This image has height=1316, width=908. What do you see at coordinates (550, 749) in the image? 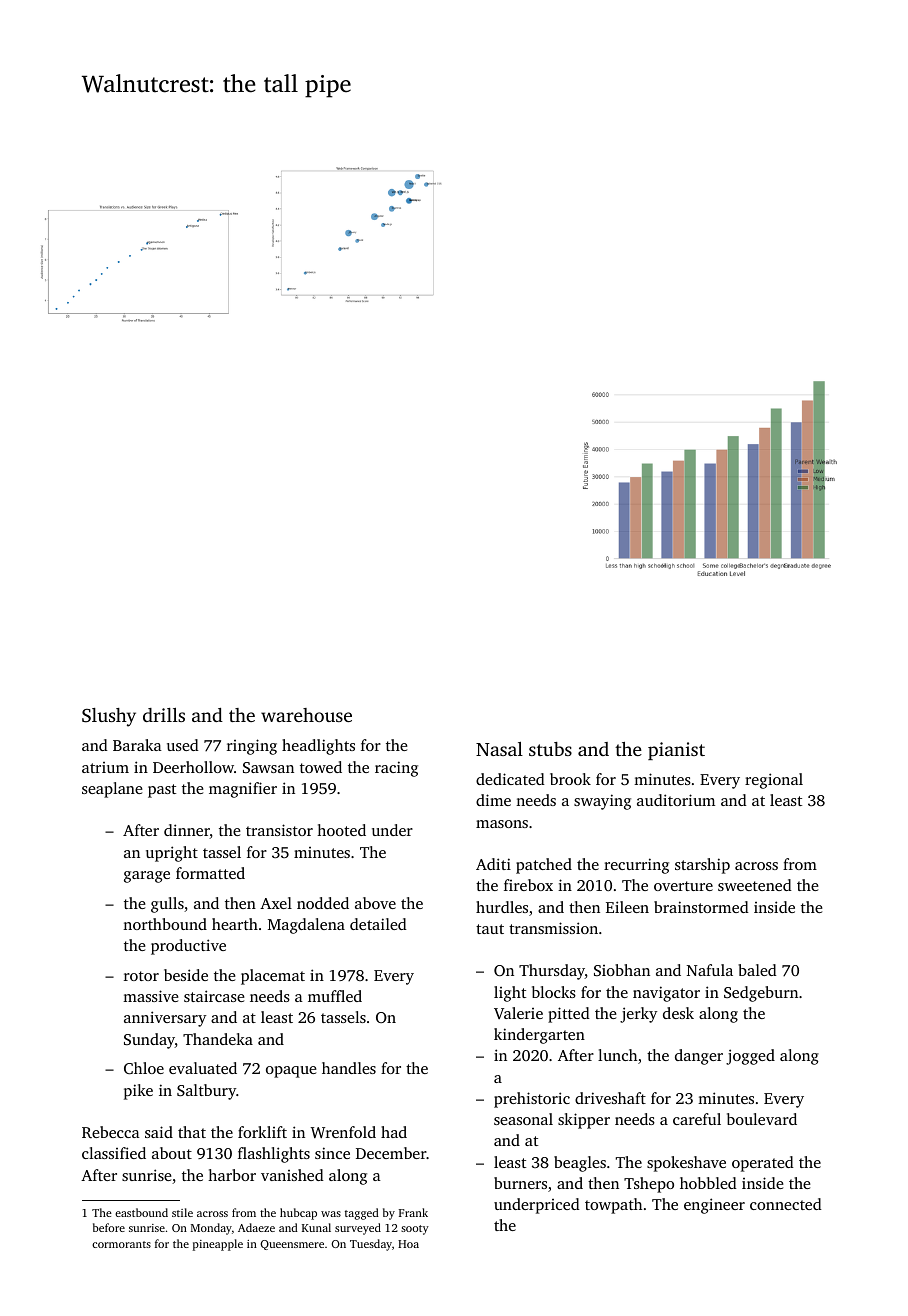
I see `stubs` at bounding box center [550, 749].
